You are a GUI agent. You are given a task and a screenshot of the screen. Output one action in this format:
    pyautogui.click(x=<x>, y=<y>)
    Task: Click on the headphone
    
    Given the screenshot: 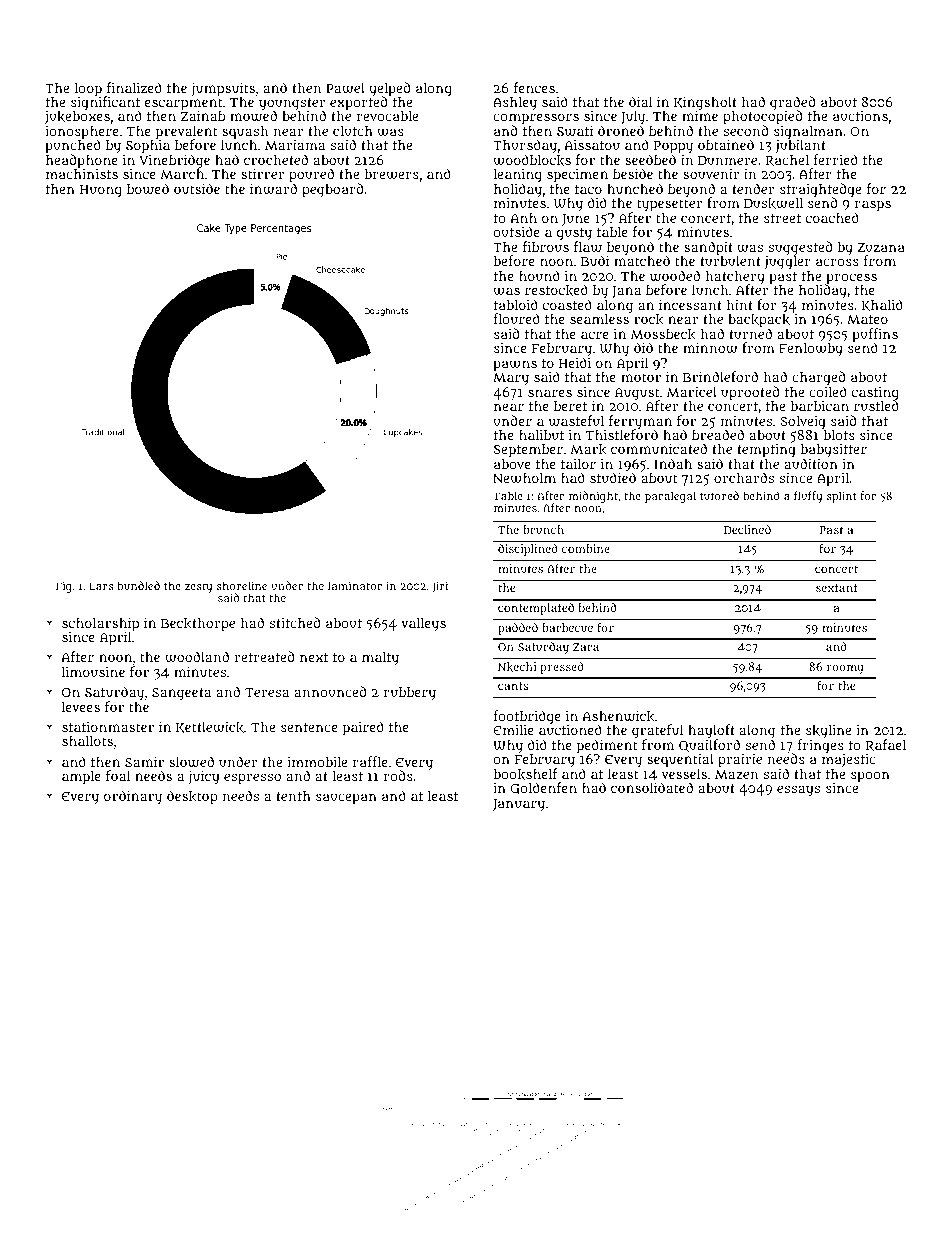 What is the action you would take?
    pyautogui.click(x=82, y=162)
